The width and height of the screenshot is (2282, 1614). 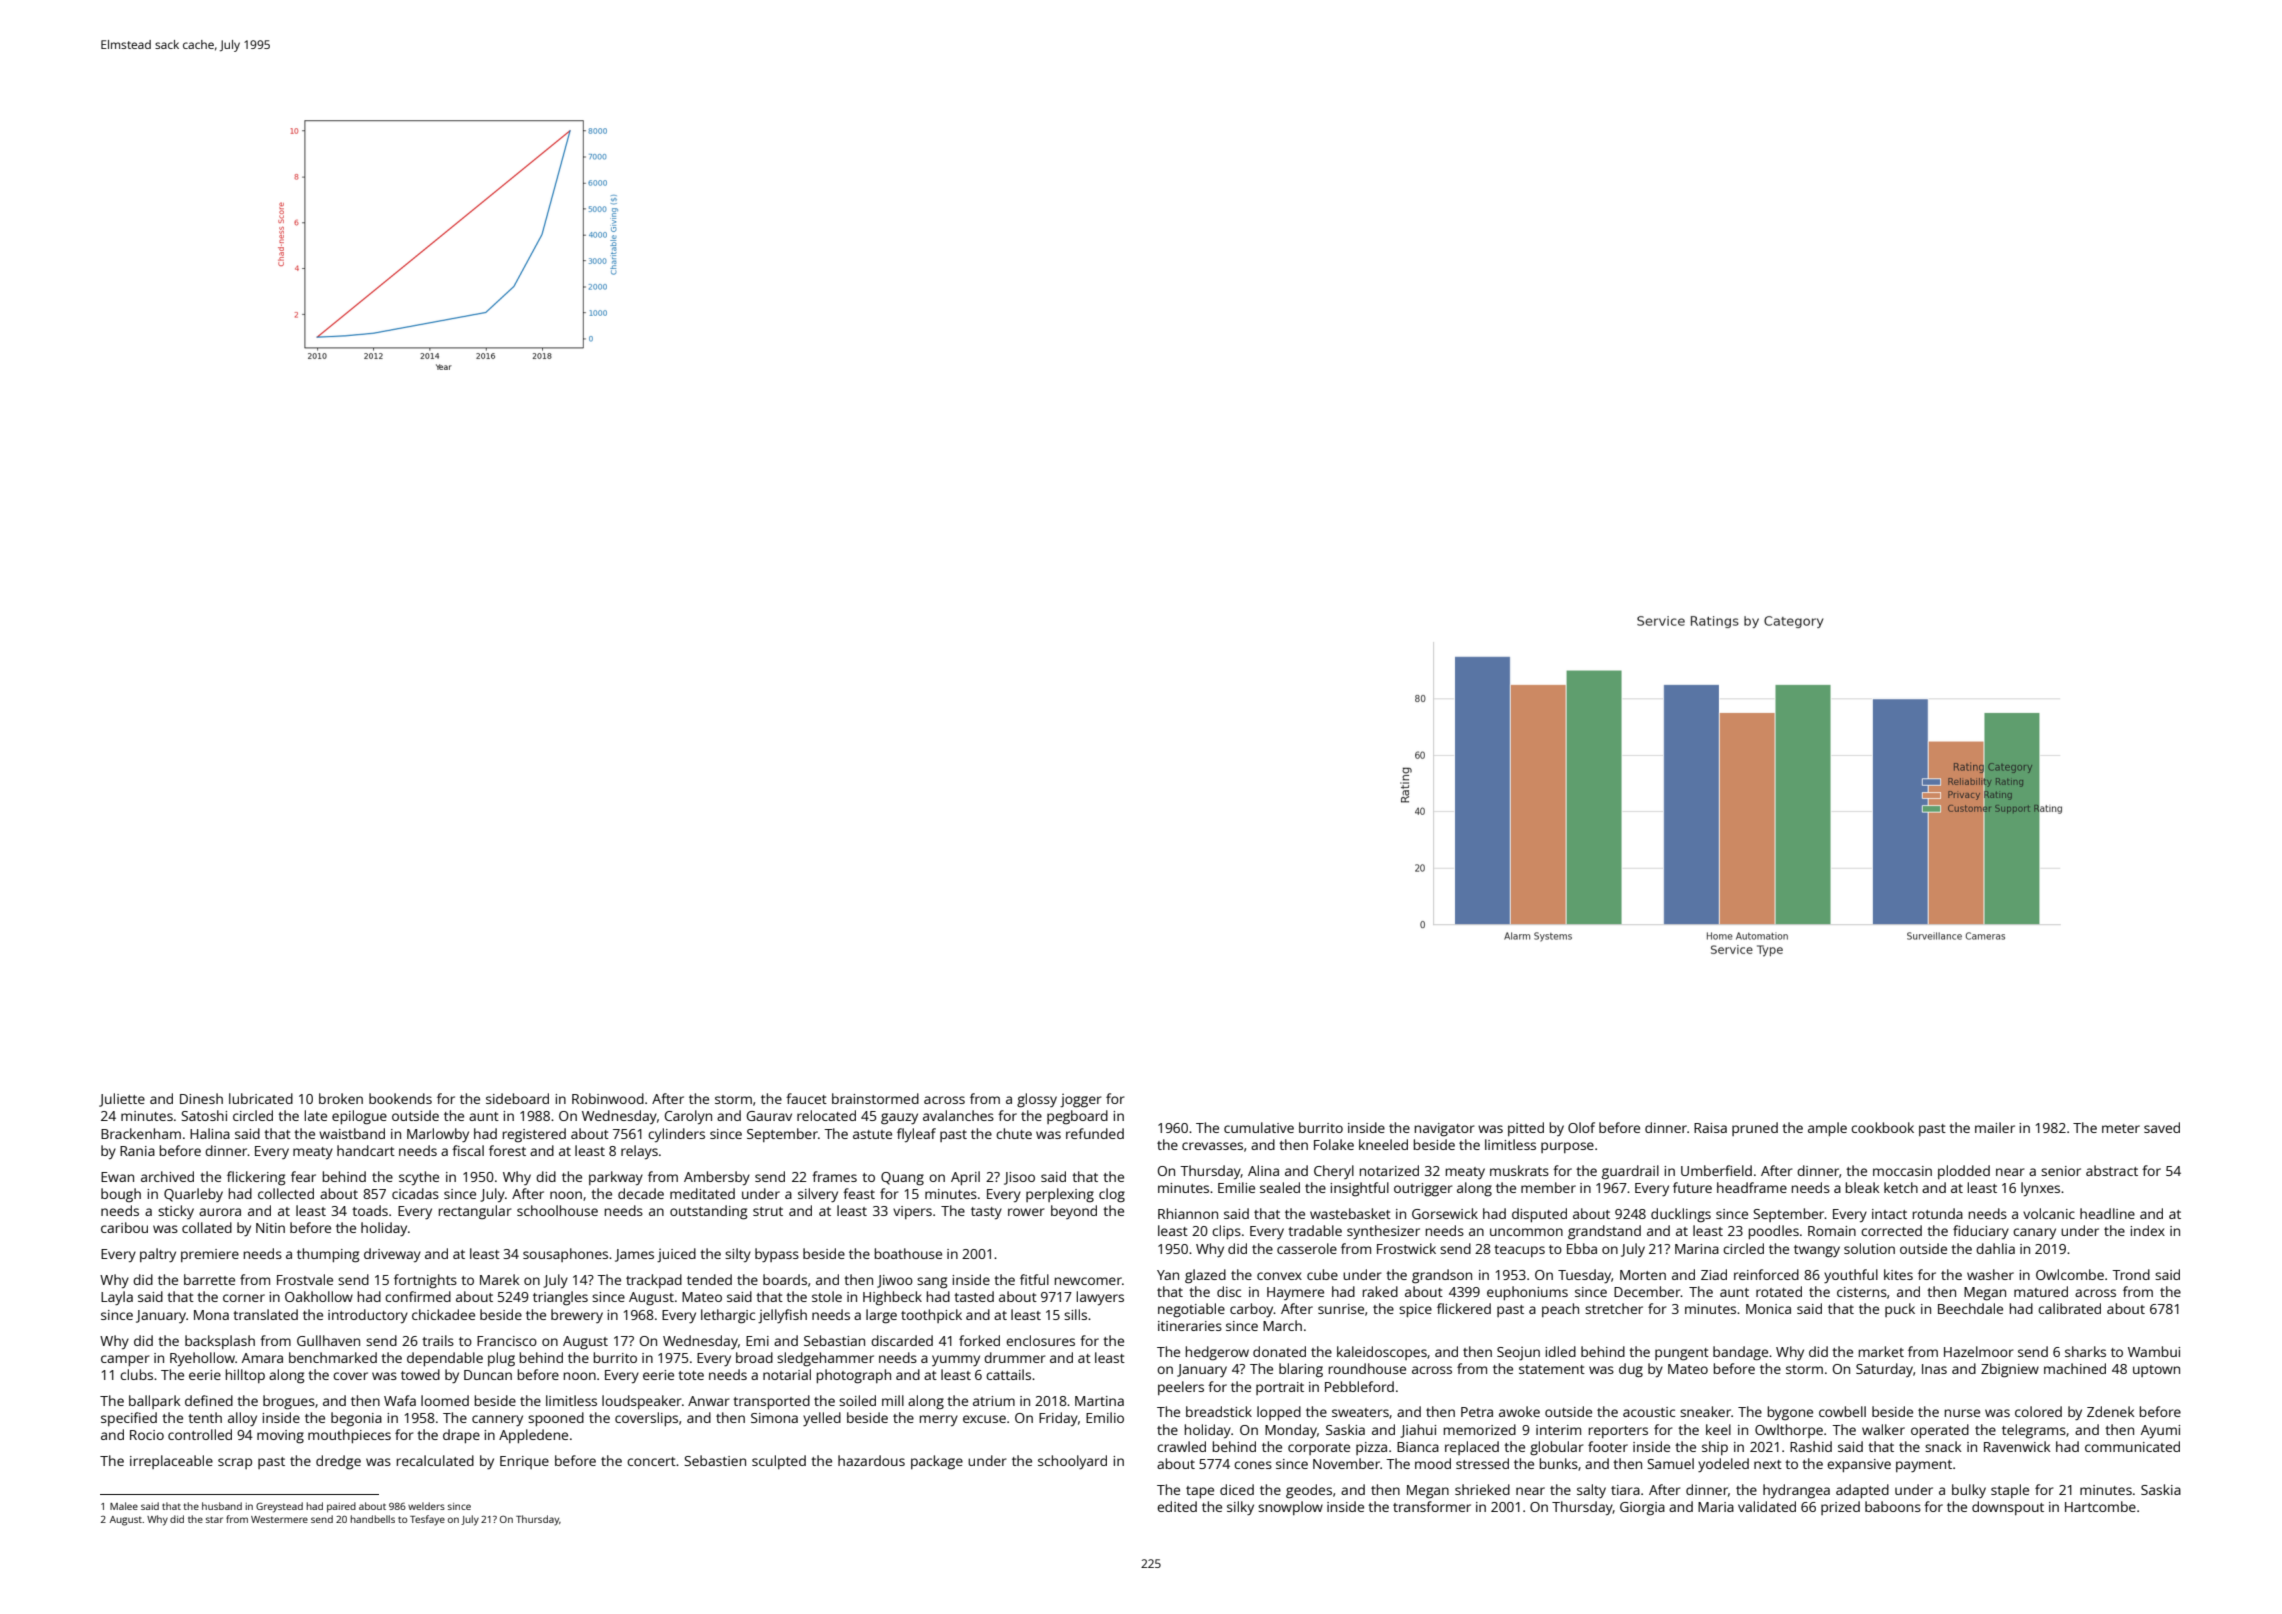 What do you see at coordinates (201, 1098) in the screenshot?
I see `Dinesh` at bounding box center [201, 1098].
